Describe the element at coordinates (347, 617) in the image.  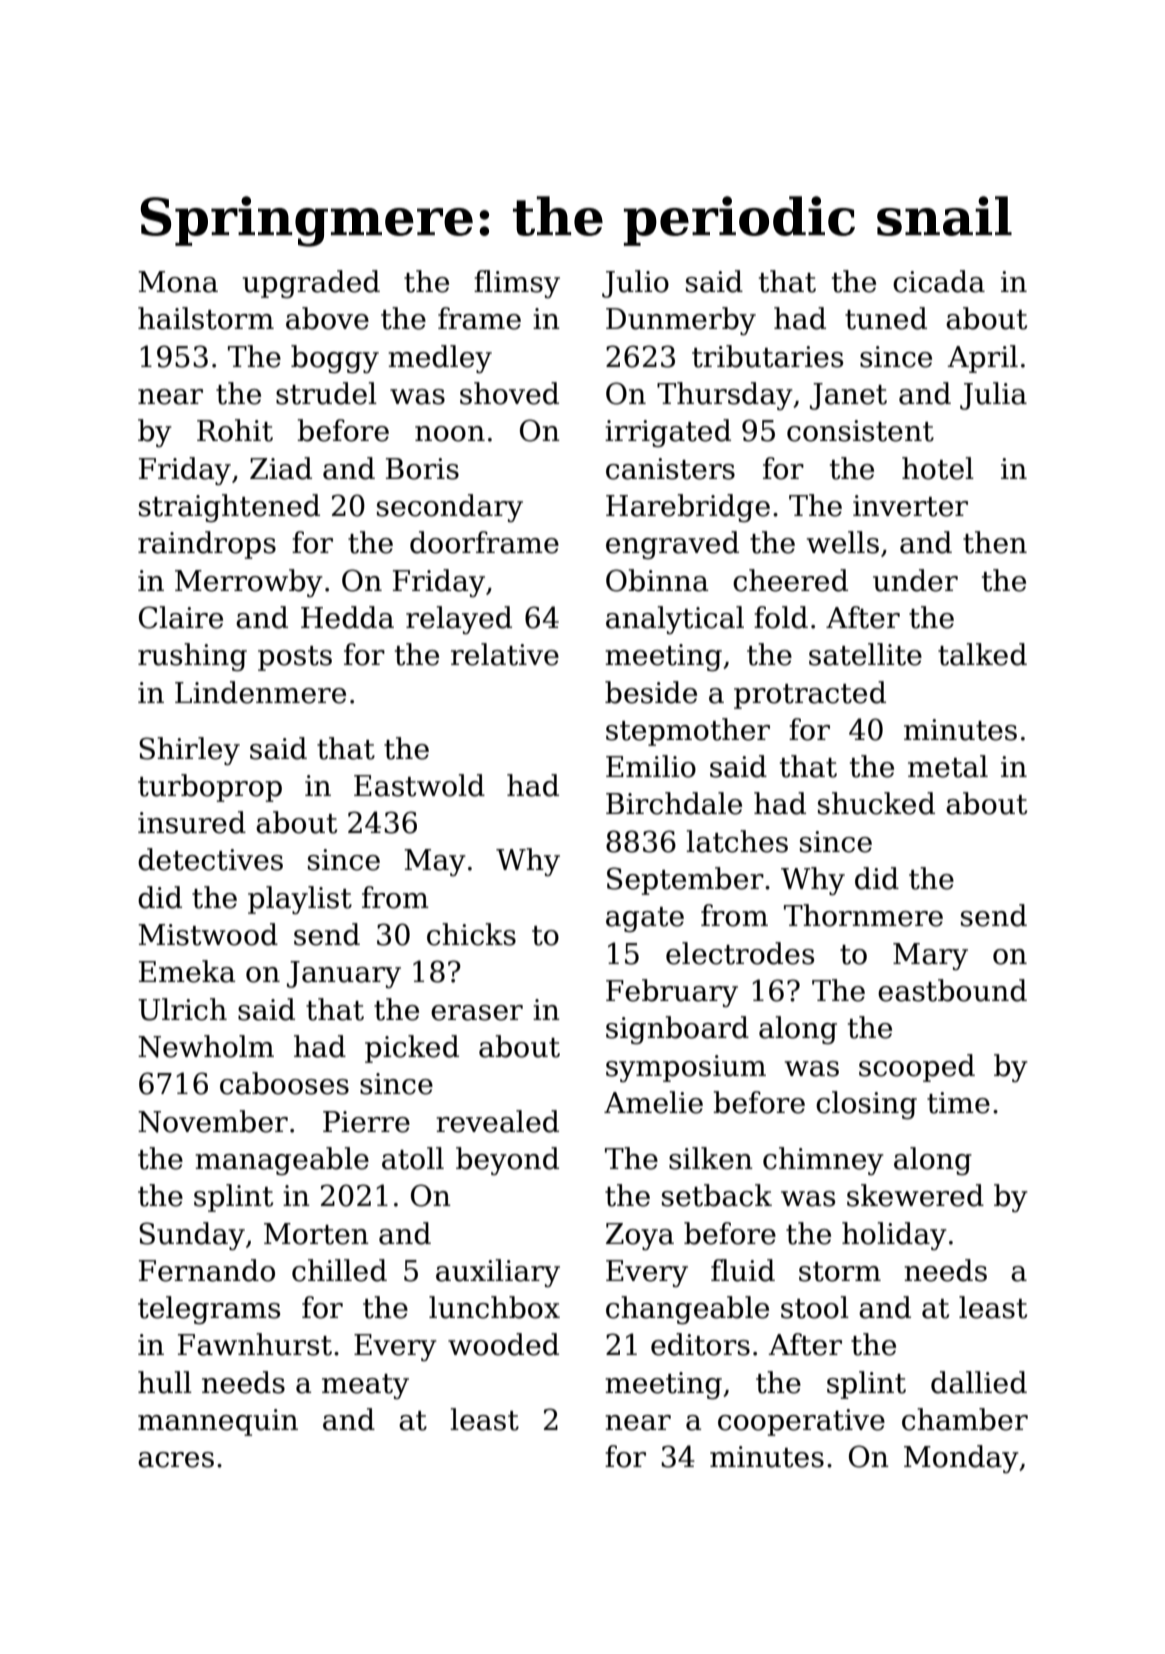
I see `Hedda` at that location.
